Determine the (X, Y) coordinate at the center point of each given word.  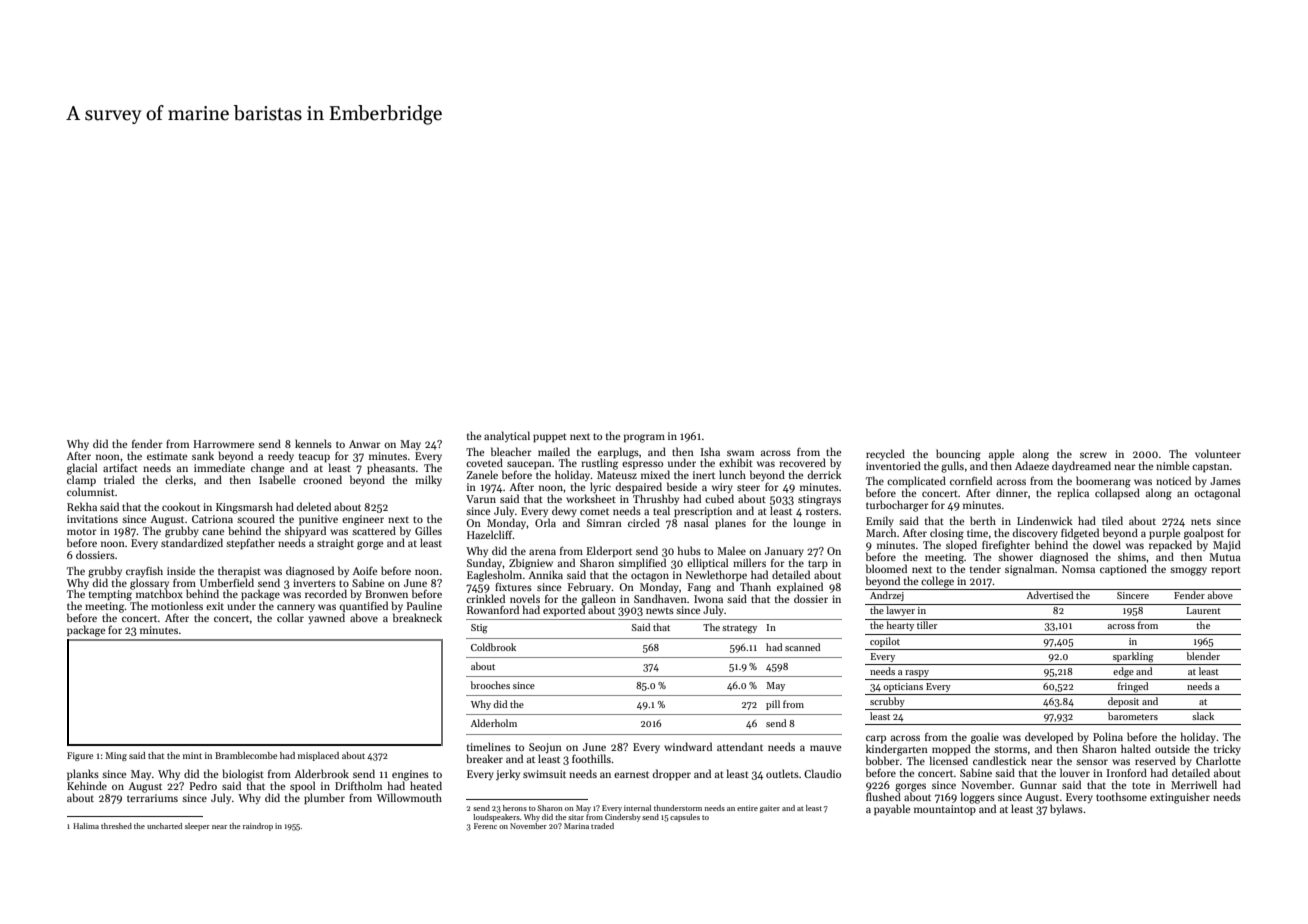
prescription (703, 512)
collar (290, 617)
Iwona (708, 599)
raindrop (258, 827)
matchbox (159, 594)
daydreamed (1081, 466)
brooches (490, 685)
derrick (824, 475)
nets (1201, 522)
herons (515, 808)
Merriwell (1194, 784)
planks (83, 774)
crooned (322, 479)
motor (82, 532)
